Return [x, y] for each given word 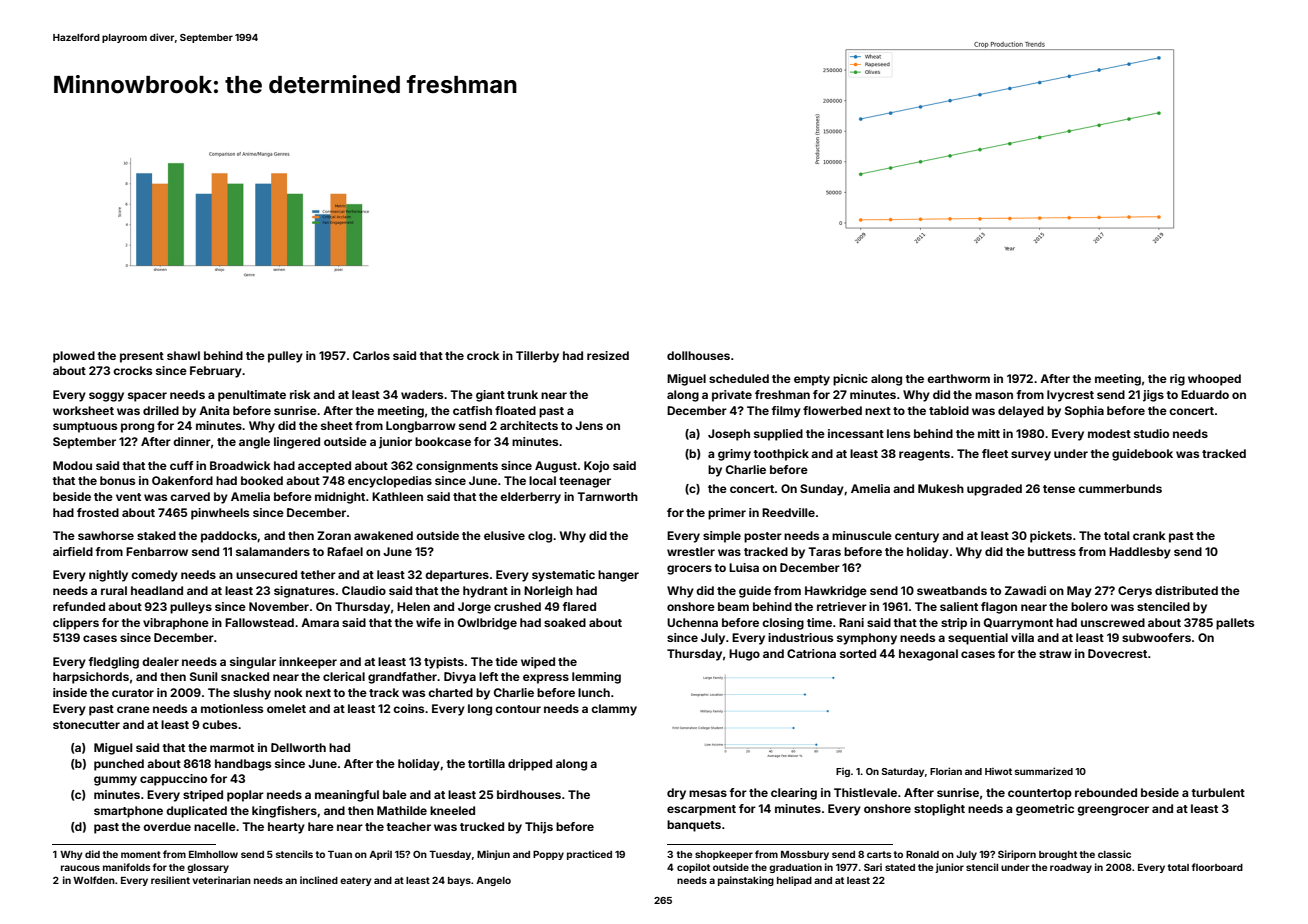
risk [300, 394]
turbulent [1218, 792]
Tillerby [537, 357]
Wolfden [94, 880]
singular [253, 663]
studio [1151, 433]
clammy [614, 710]
